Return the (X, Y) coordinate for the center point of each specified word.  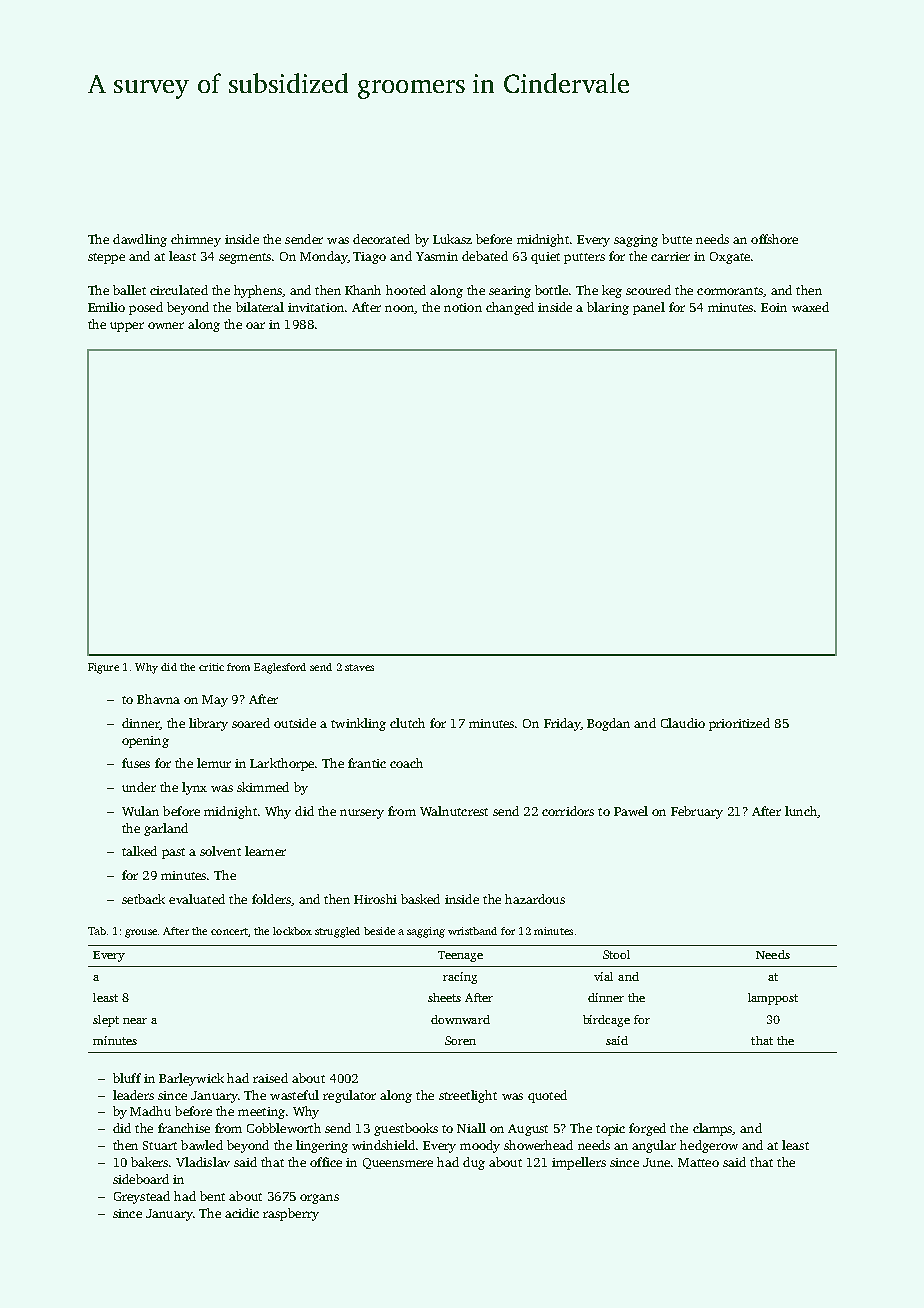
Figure (103, 668)
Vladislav (203, 1162)
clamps (713, 1129)
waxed (810, 307)
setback (143, 899)
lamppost (773, 999)
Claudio (683, 723)
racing (460, 978)
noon (400, 309)
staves (359, 667)
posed (146, 308)
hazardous (535, 899)
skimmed (263, 787)
